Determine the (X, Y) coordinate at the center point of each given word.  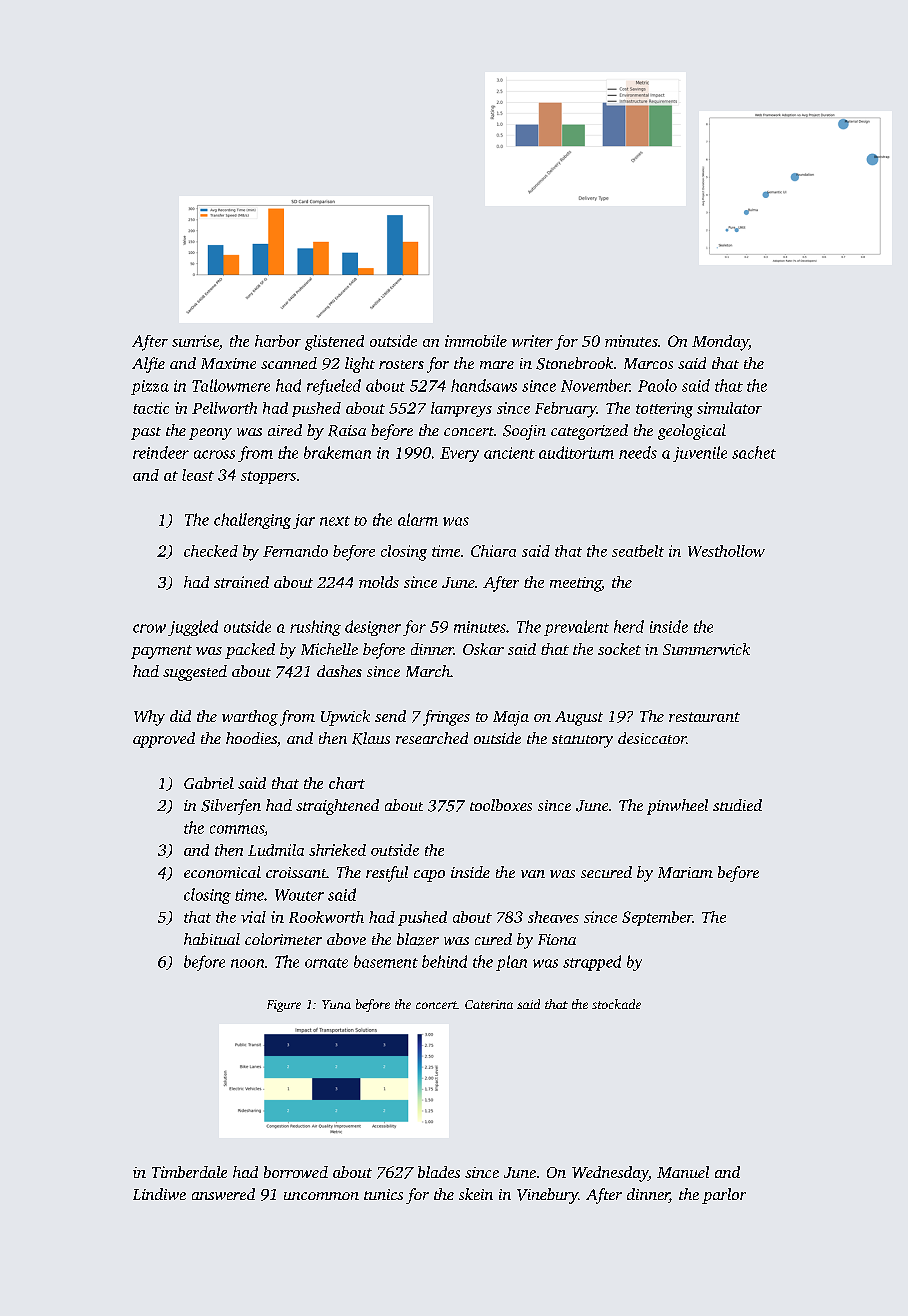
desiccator (652, 738)
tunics (383, 1194)
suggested (195, 673)
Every (459, 454)
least (198, 475)
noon (247, 963)
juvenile (700, 454)
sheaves (553, 917)
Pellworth (224, 408)
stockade (616, 1004)
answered (223, 1194)
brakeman (337, 452)
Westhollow (726, 551)
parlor (724, 1196)
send (390, 716)
